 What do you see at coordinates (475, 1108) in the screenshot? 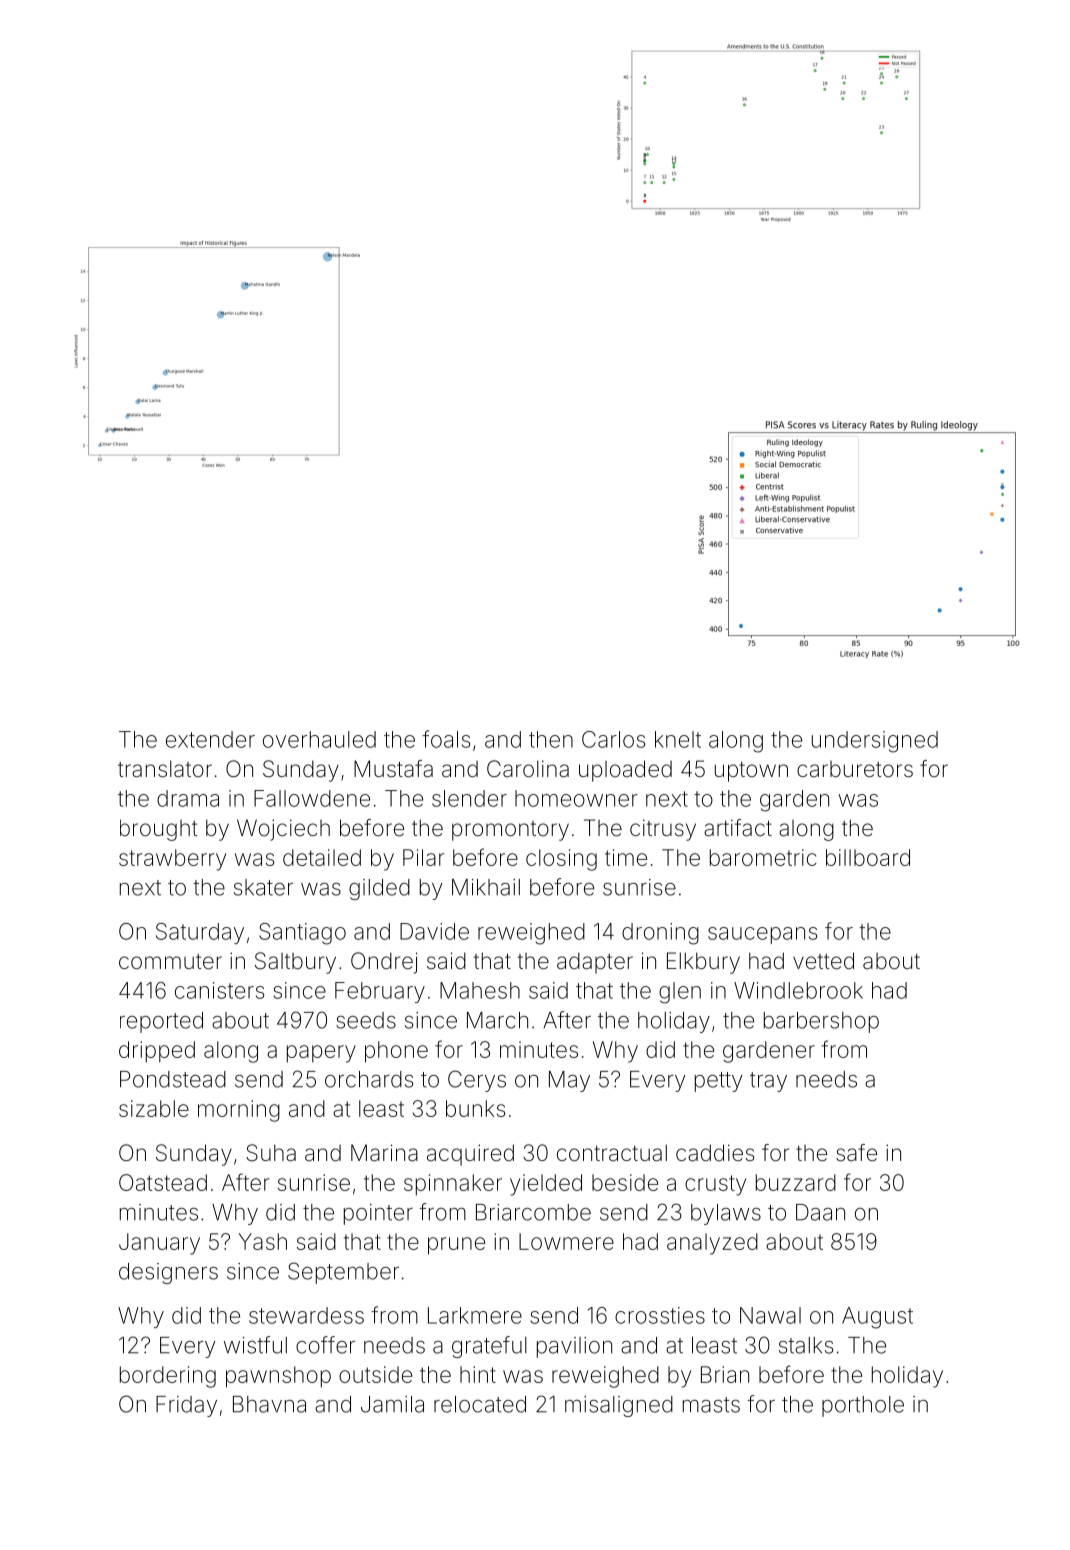
I see `bunks` at bounding box center [475, 1108].
